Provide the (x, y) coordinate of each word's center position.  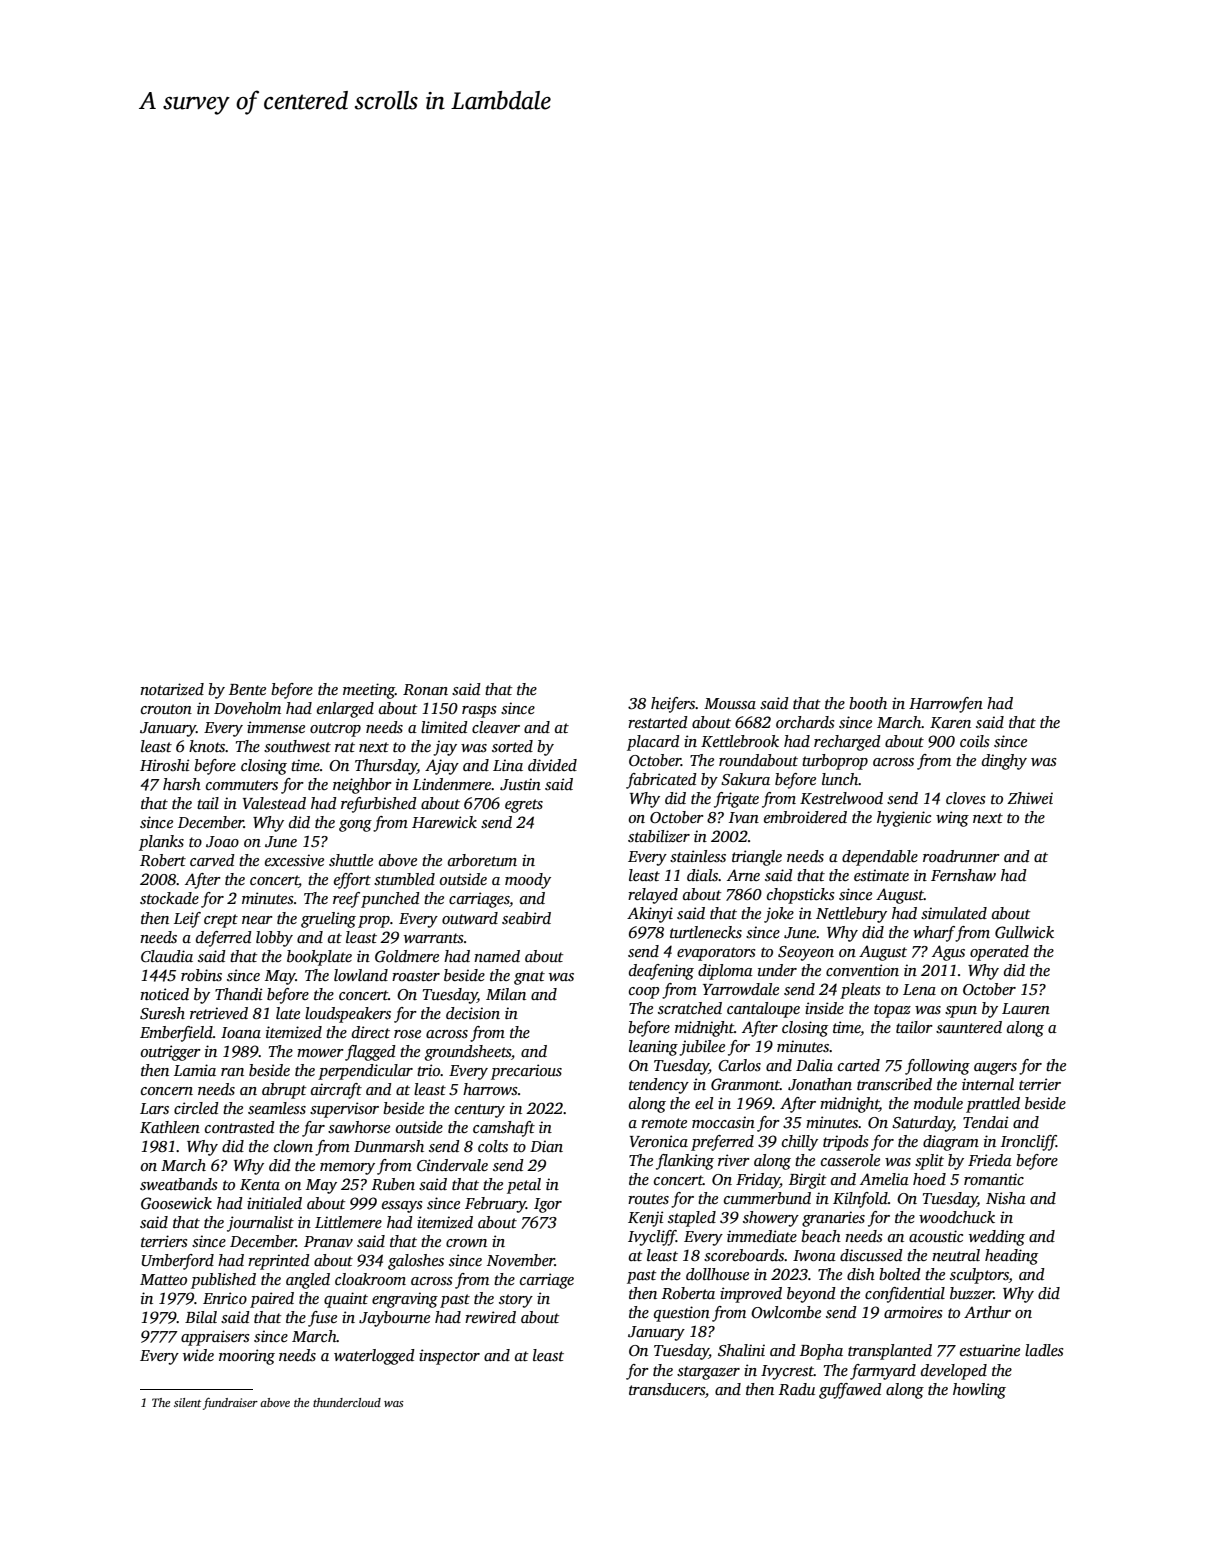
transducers (667, 1389)
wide (198, 1355)
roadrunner (961, 856)
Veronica (659, 1141)
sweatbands (179, 1184)
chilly (800, 1143)
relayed (653, 896)
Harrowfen (946, 705)
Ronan (425, 689)
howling (979, 1391)
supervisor (344, 1110)
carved (212, 860)
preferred (722, 1143)
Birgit (808, 1181)
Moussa (730, 704)
